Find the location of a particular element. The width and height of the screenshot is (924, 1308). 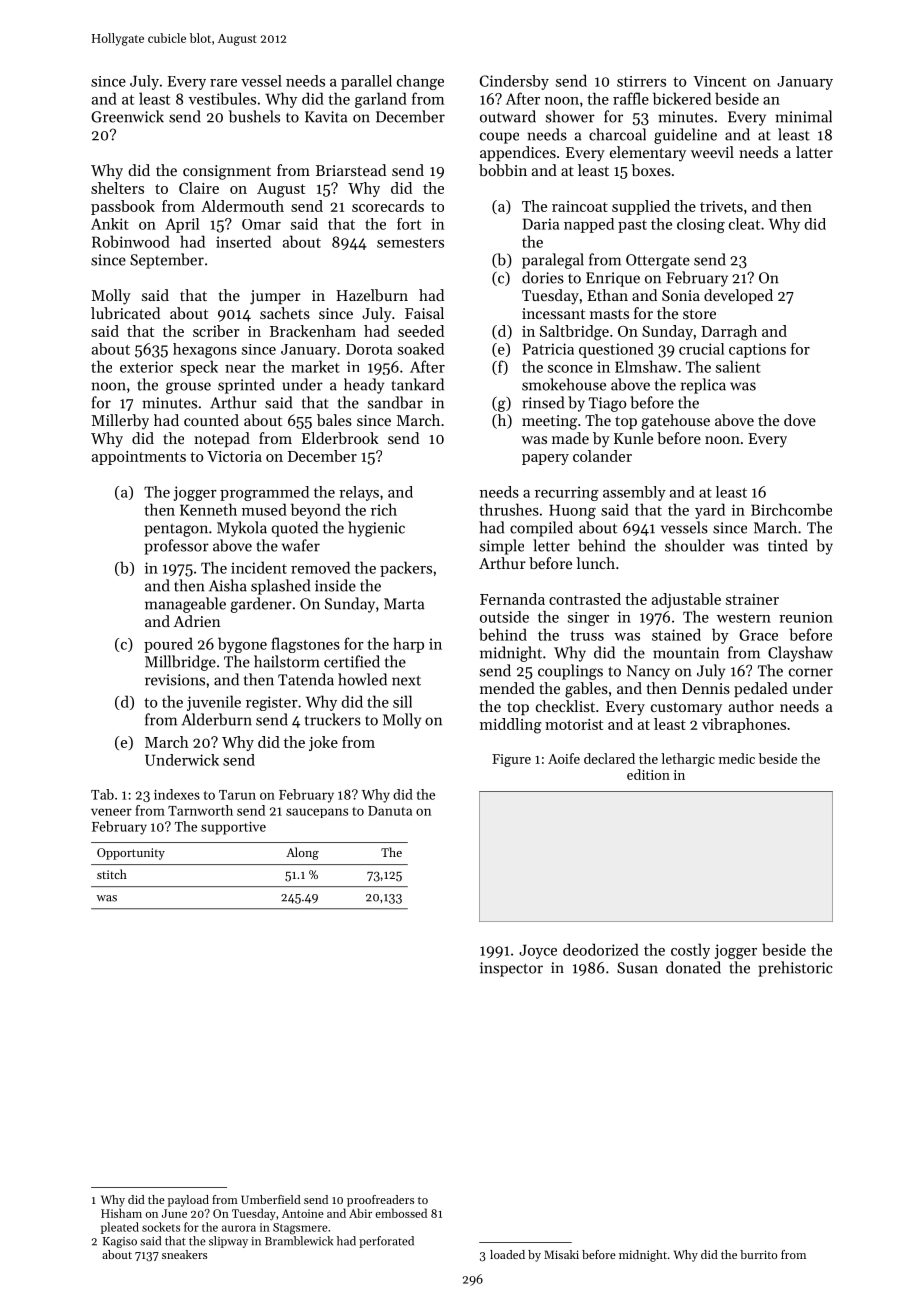

lethargic is located at coordinates (688, 760).
